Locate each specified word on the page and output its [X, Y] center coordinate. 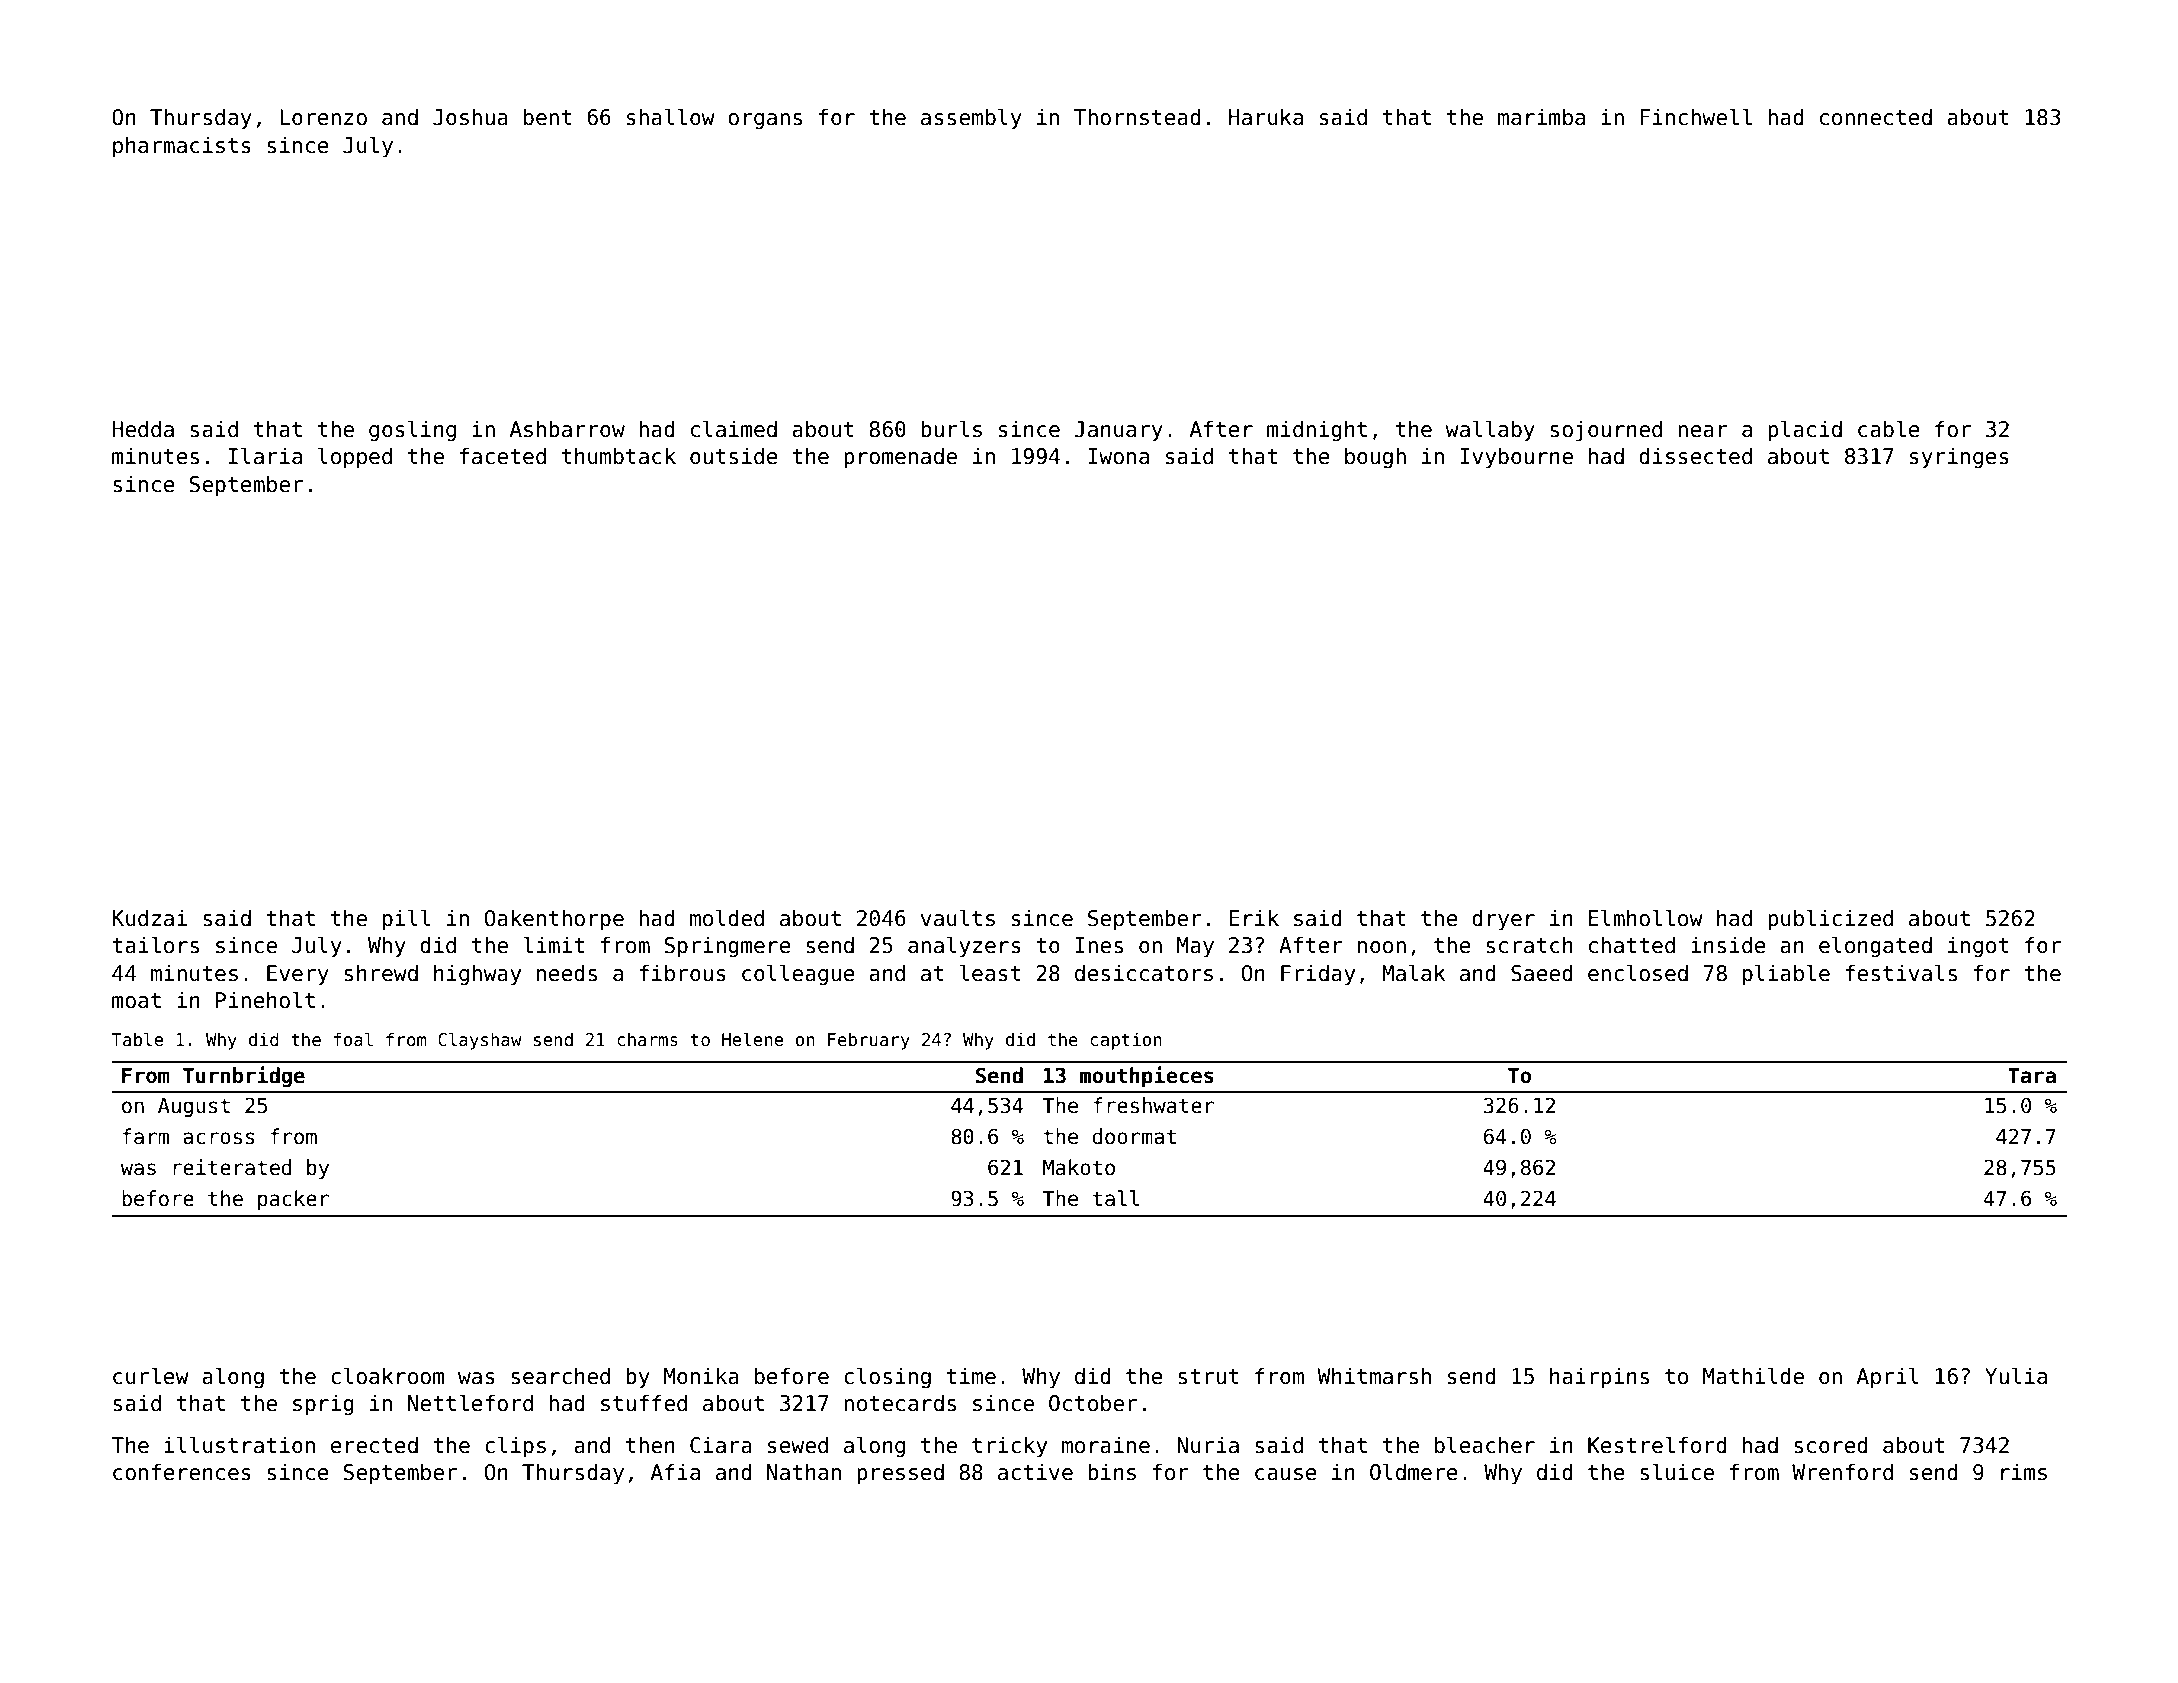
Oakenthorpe [554, 920]
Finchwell [1696, 117]
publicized [1830, 920]
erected [374, 1445]
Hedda [143, 429]
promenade [900, 458]
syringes [1959, 458]
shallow [671, 117]
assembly [971, 119]
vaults [958, 918]
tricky [1009, 1447]
